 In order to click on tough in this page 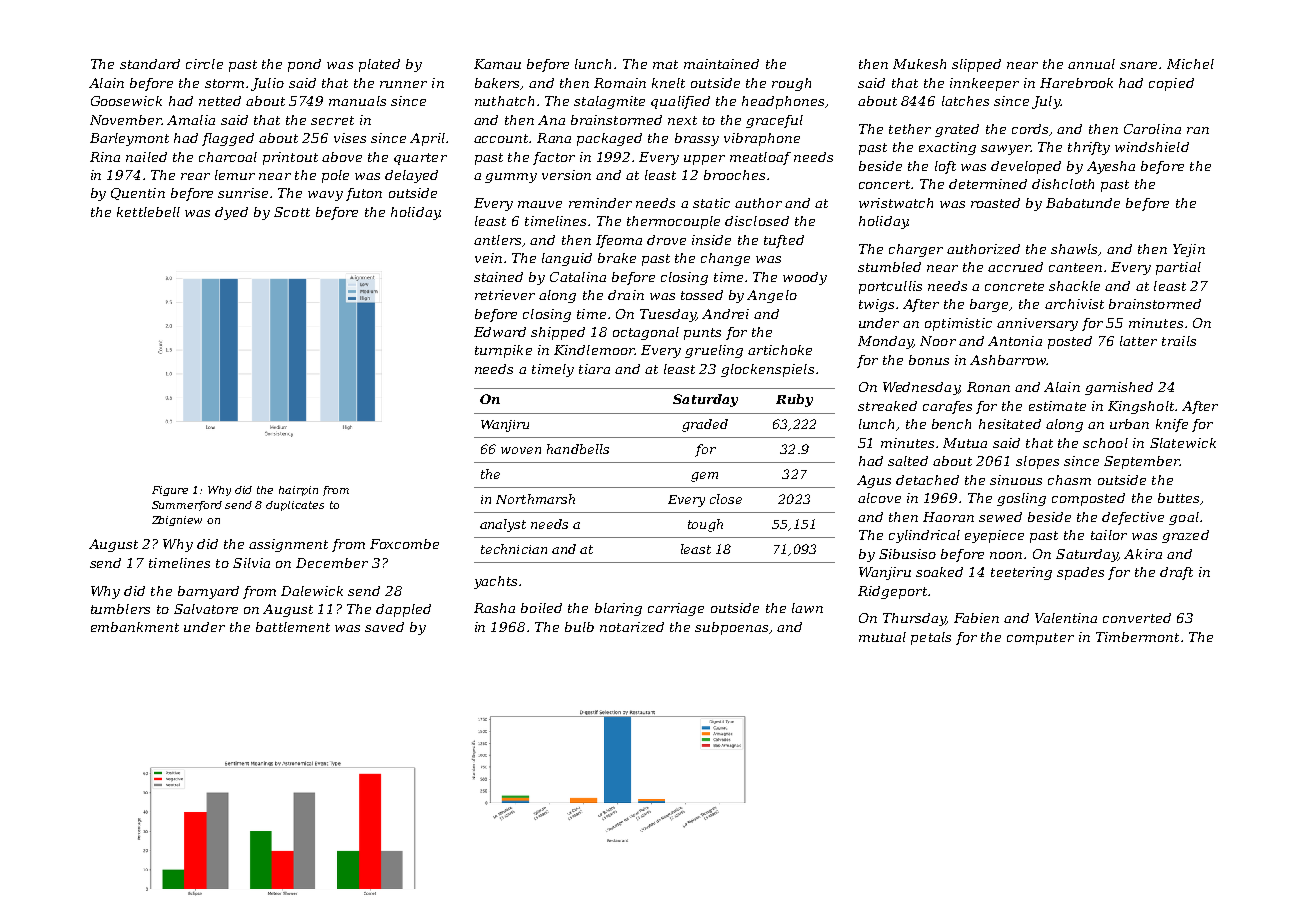, I will do `click(705, 525)`.
